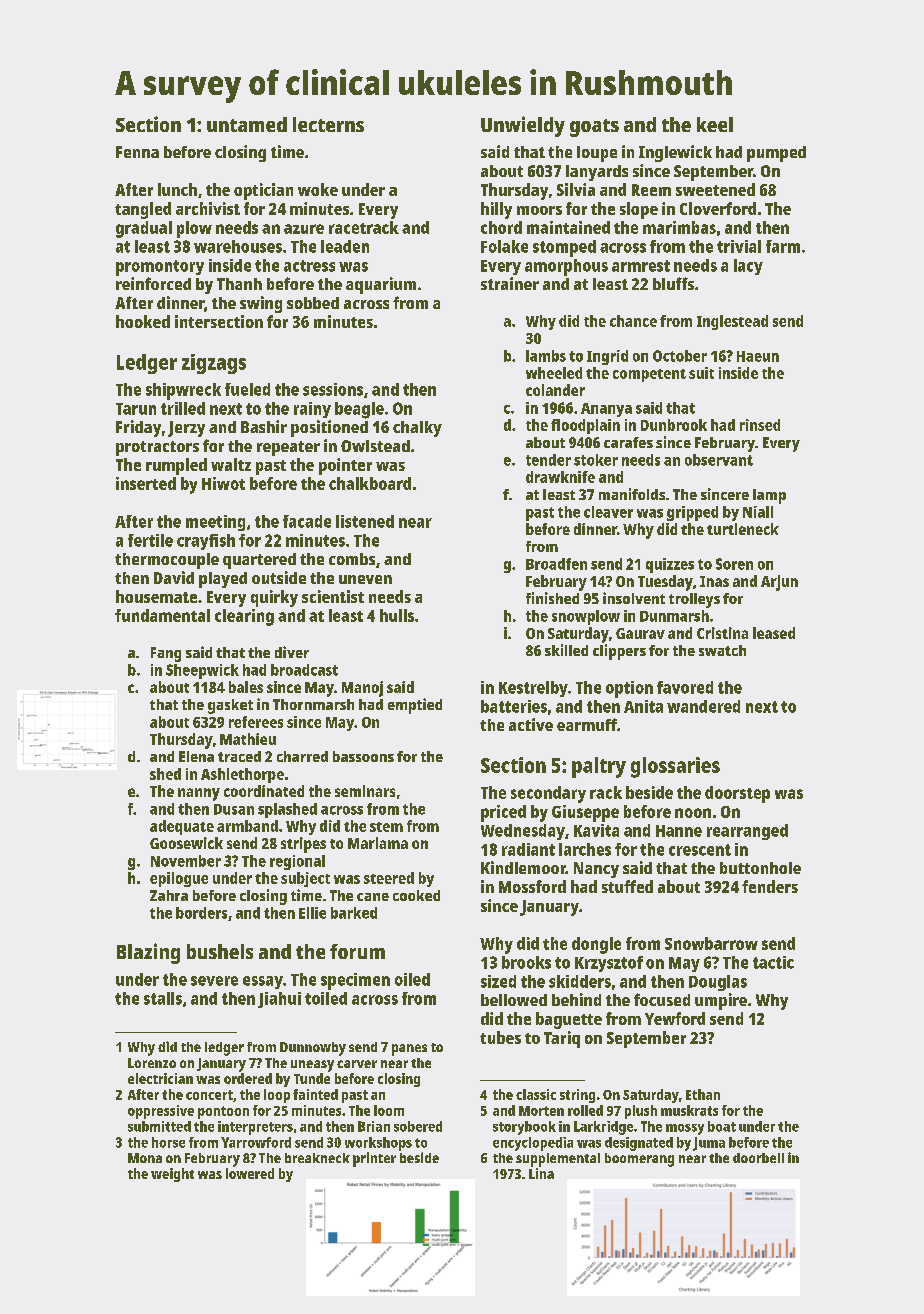 This screenshot has height=1314, width=924. What do you see at coordinates (416, 895) in the screenshot?
I see `cooked` at bounding box center [416, 895].
